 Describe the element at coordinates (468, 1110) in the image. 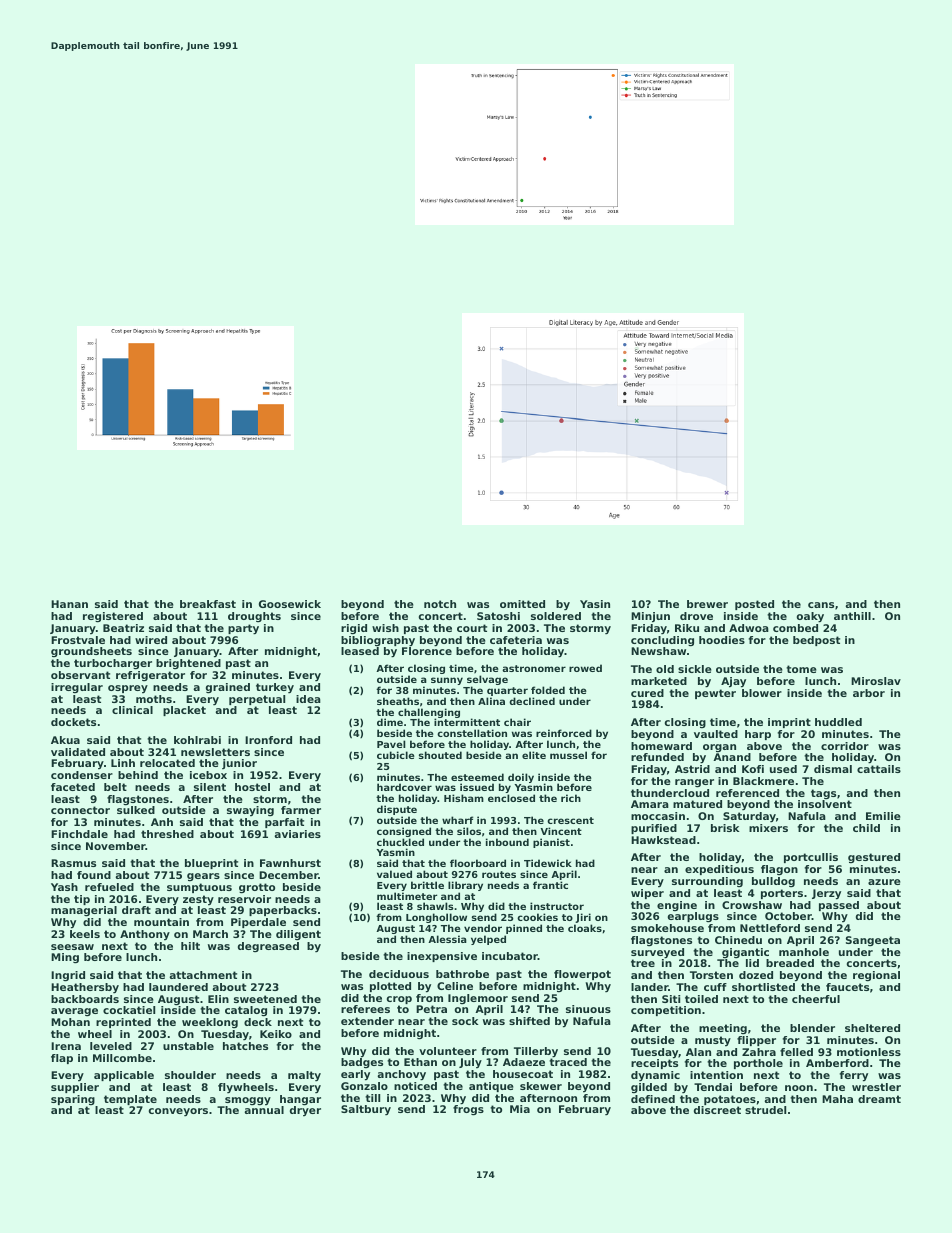

I see `frogs` at that location.
